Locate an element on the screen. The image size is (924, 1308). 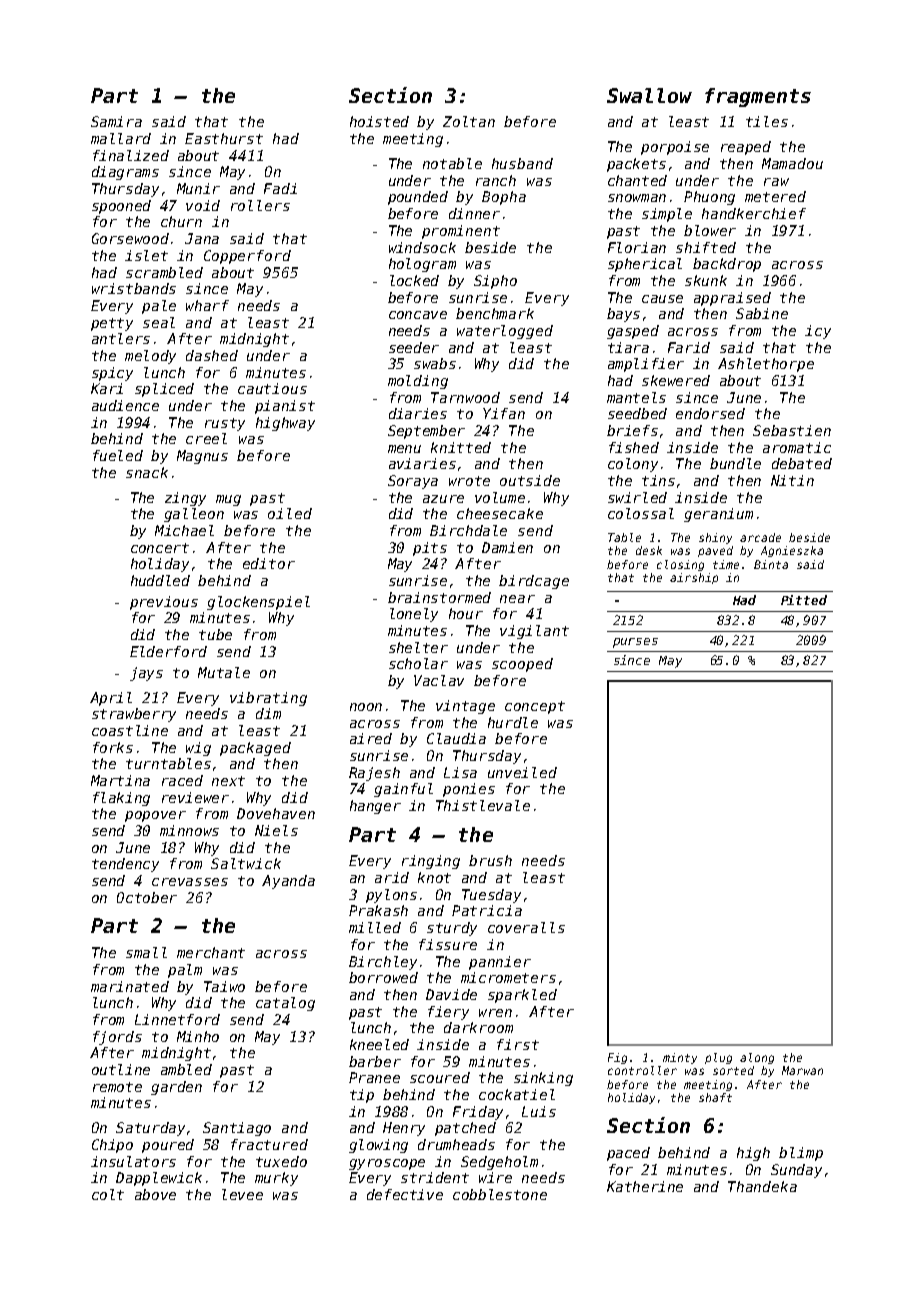
Samira is located at coordinates (116, 121).
